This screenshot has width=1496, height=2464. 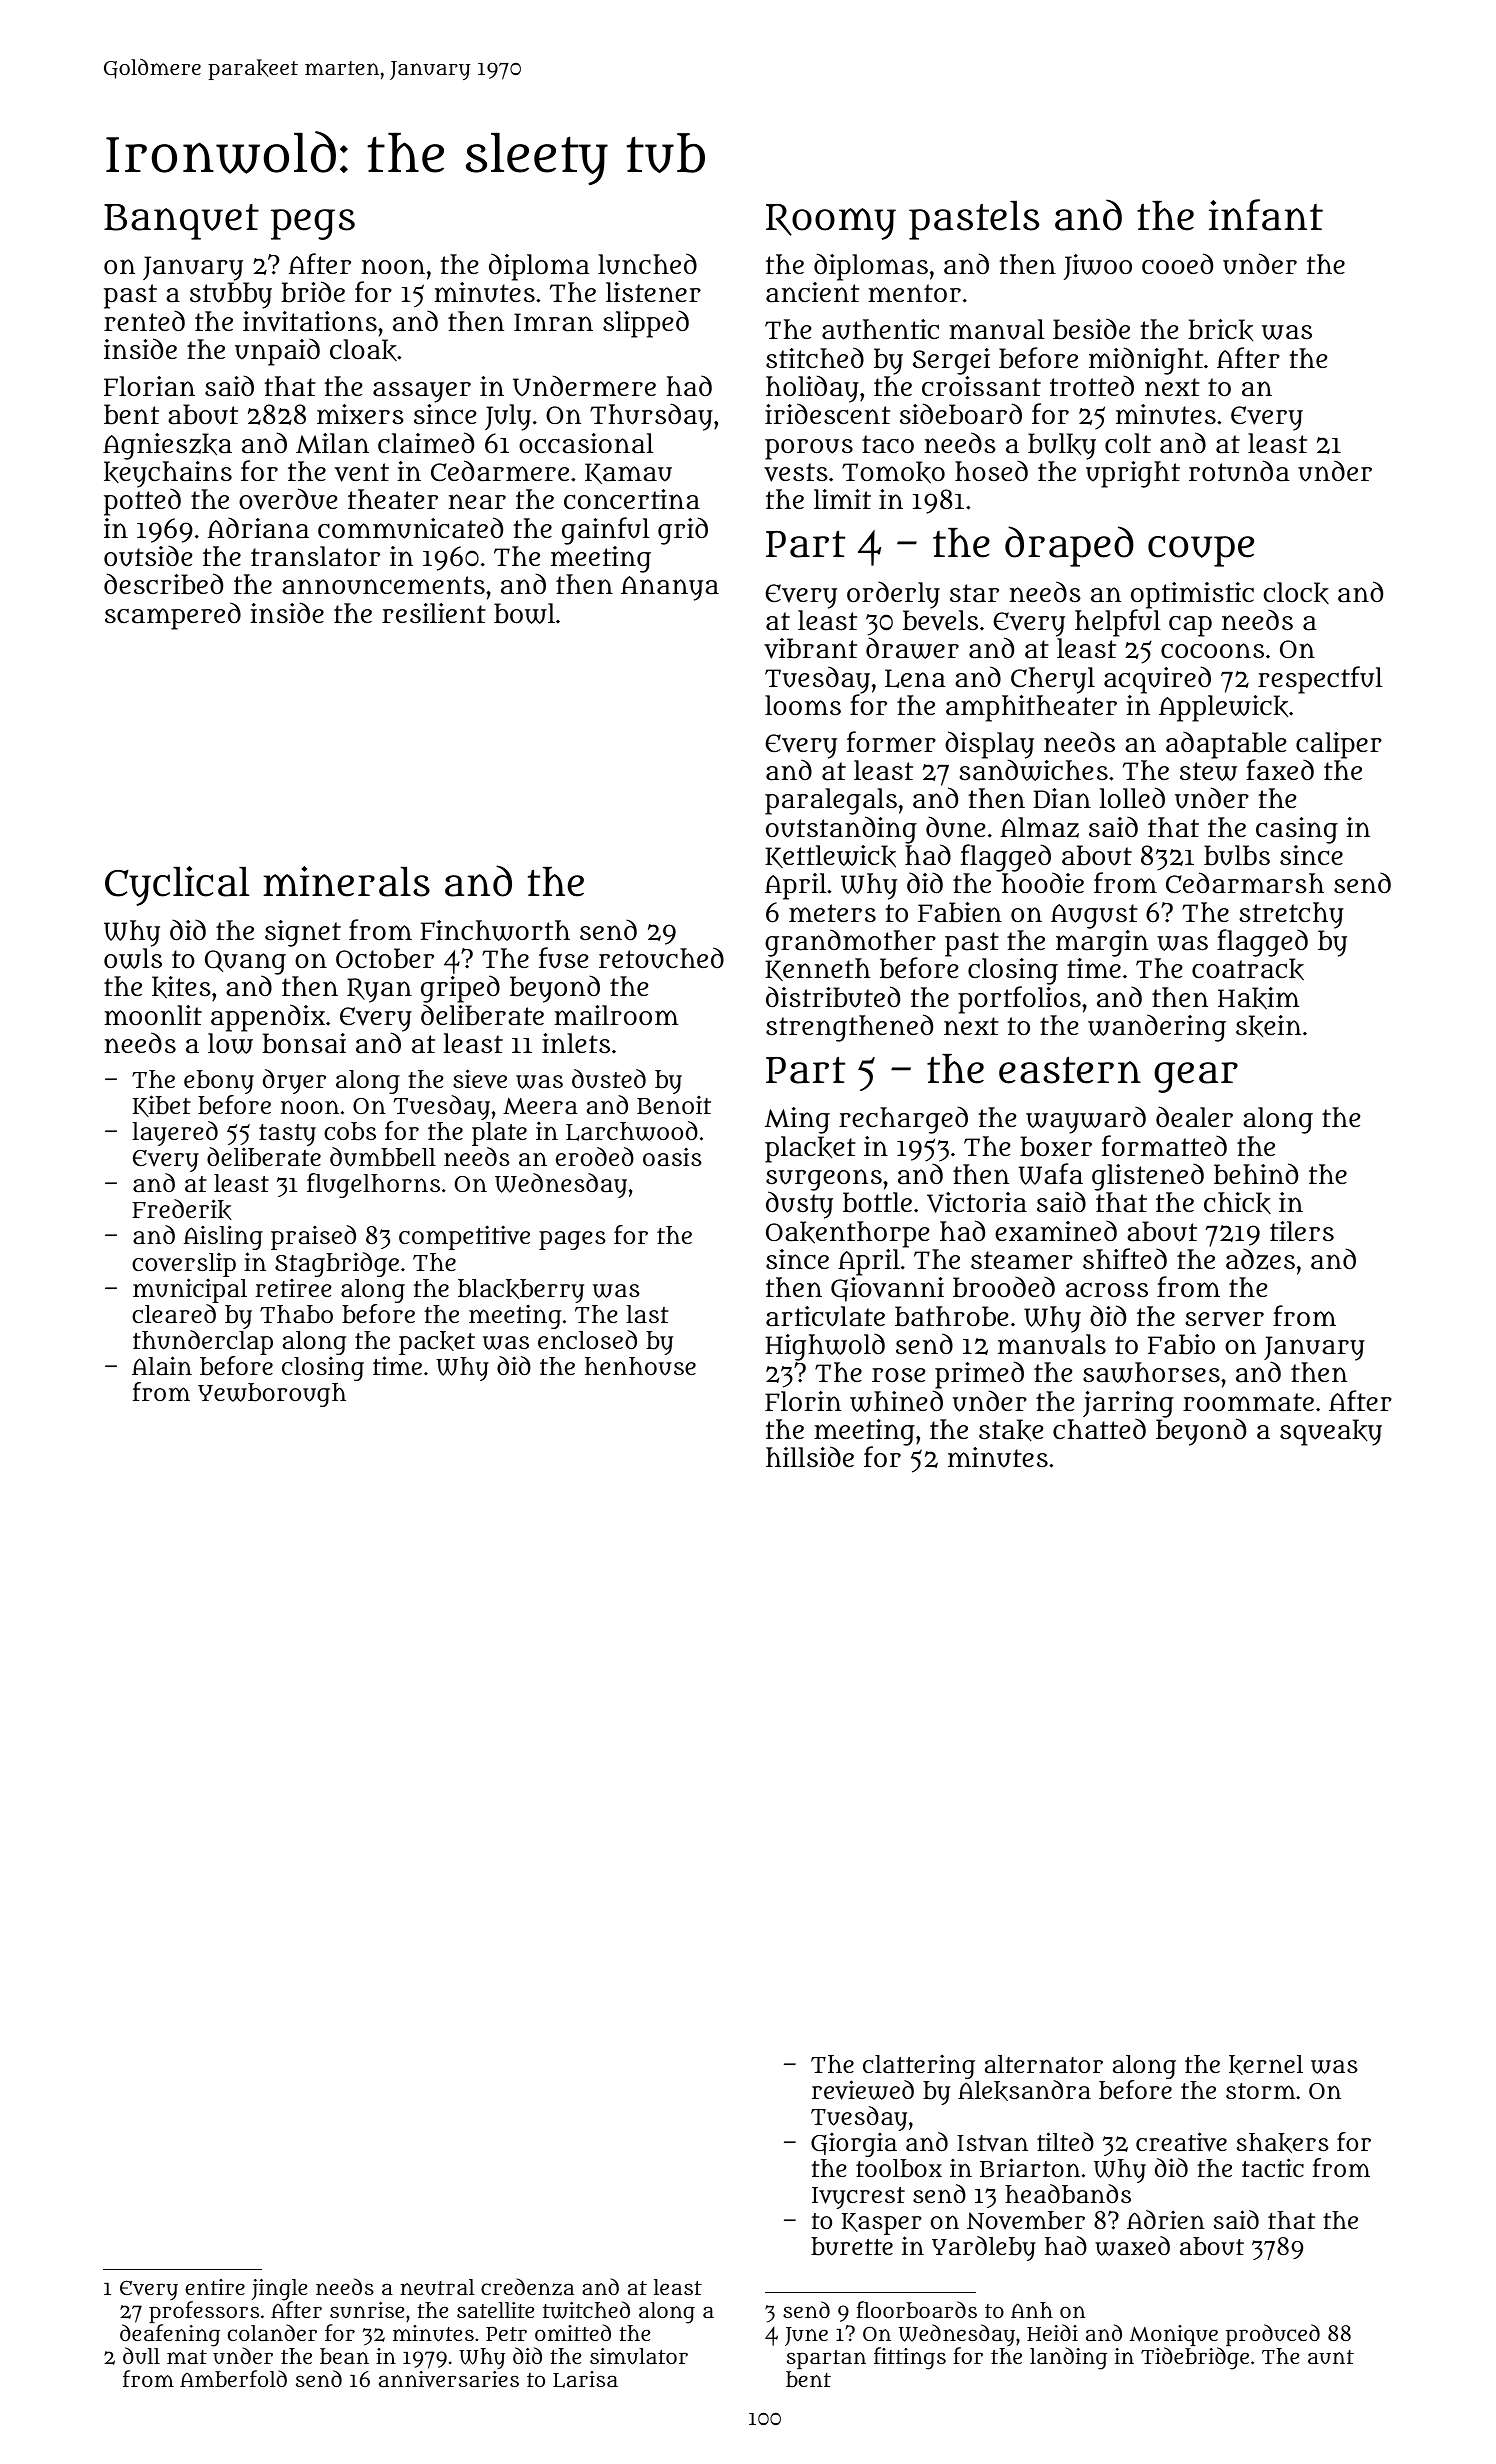 What do you see at coordinates (587, 1339) in the screenshot?
I see `enclosed` at bounding box center [587, 1339].
